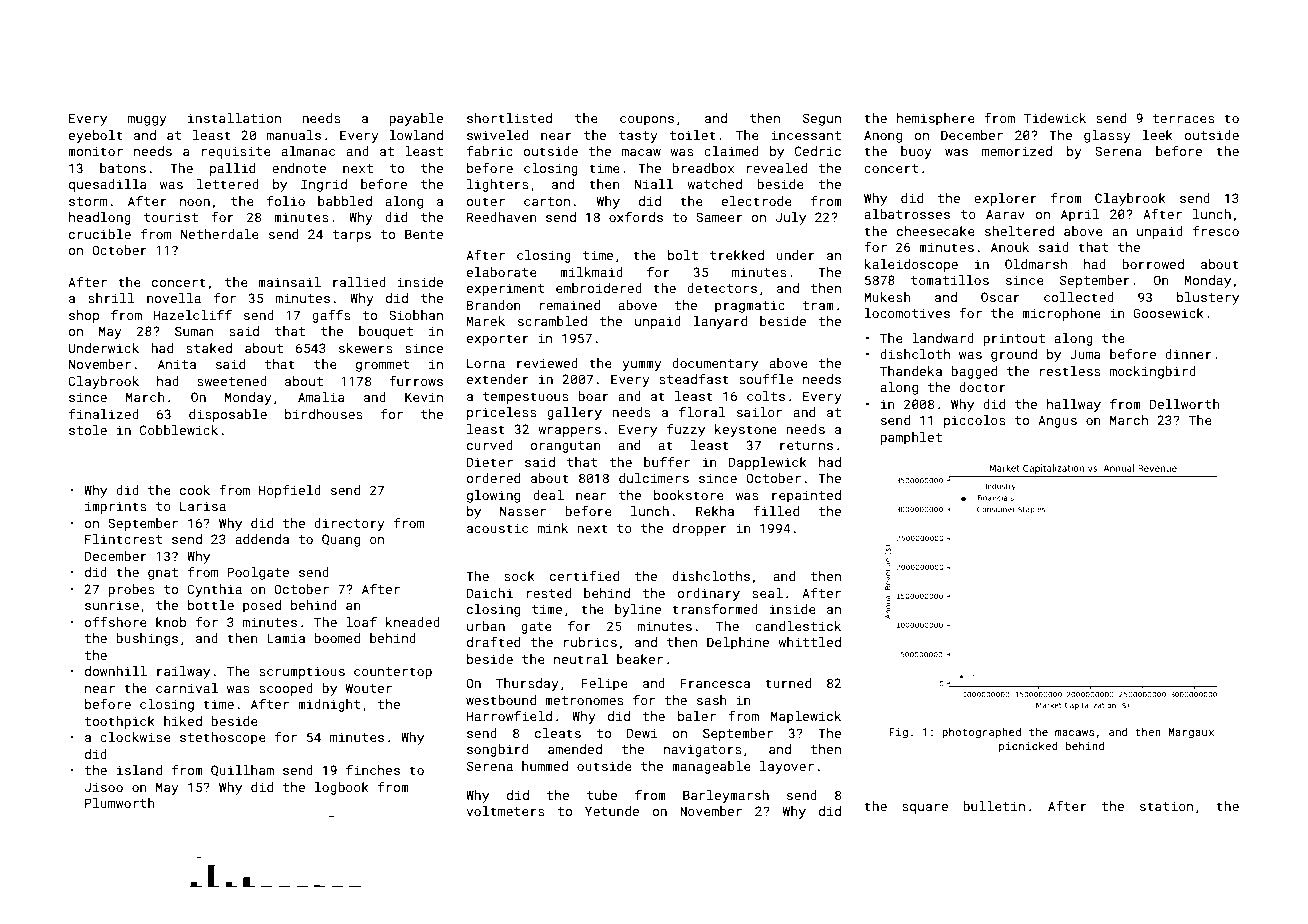 Image resolution: width=1308 pixels, height=924 pixels. I want to click on Dellworth, so click(1185, 404).
